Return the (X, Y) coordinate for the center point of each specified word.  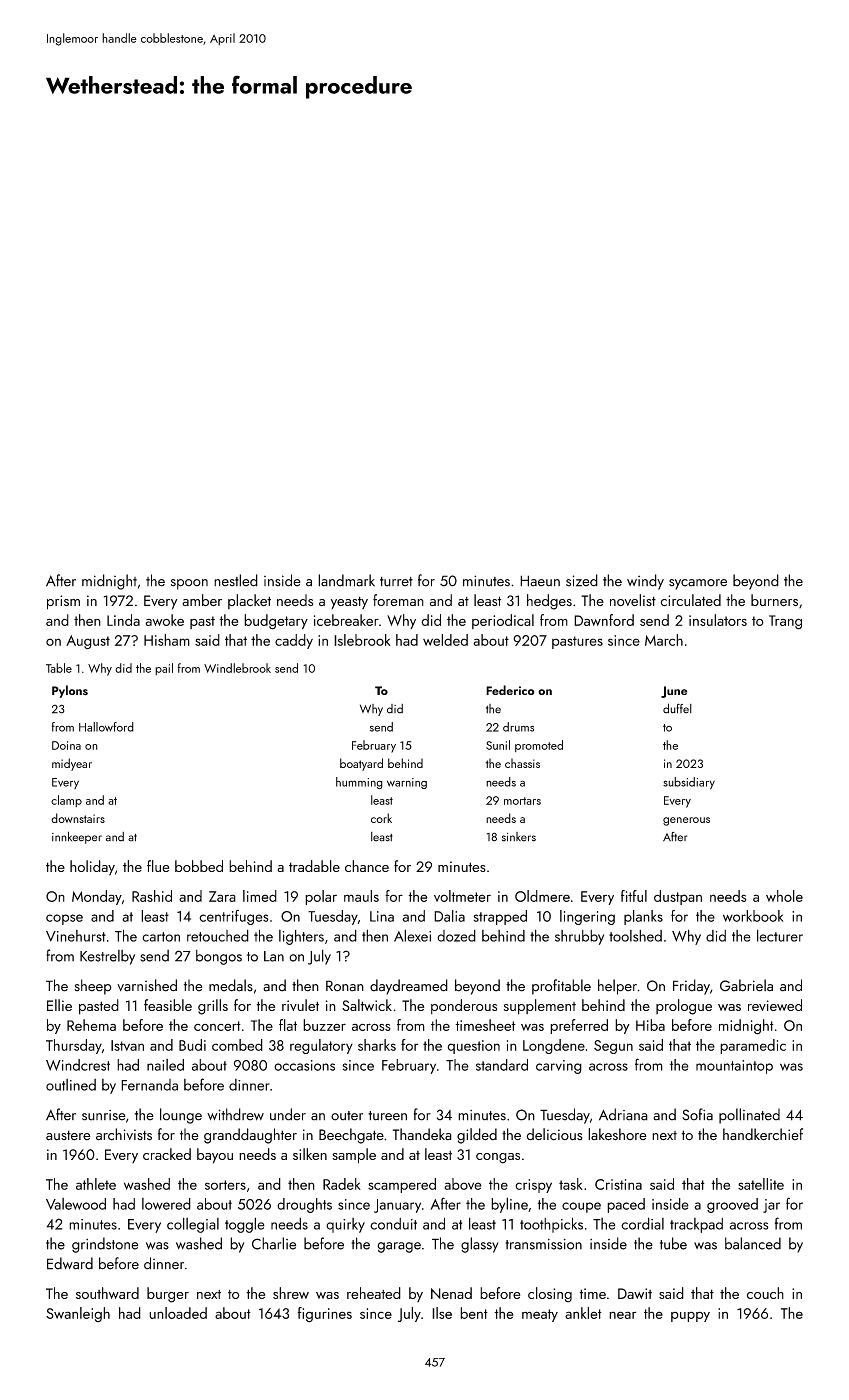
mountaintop (734, 1067)
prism (63, 602)
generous (686, 821)
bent (474, 1313)
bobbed (199, 866)
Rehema (91, 1025)
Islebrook (362, 640)
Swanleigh (78, 1315)
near (622, 1315)
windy (645, 582)
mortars (522, 801)
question (473, 1047)
